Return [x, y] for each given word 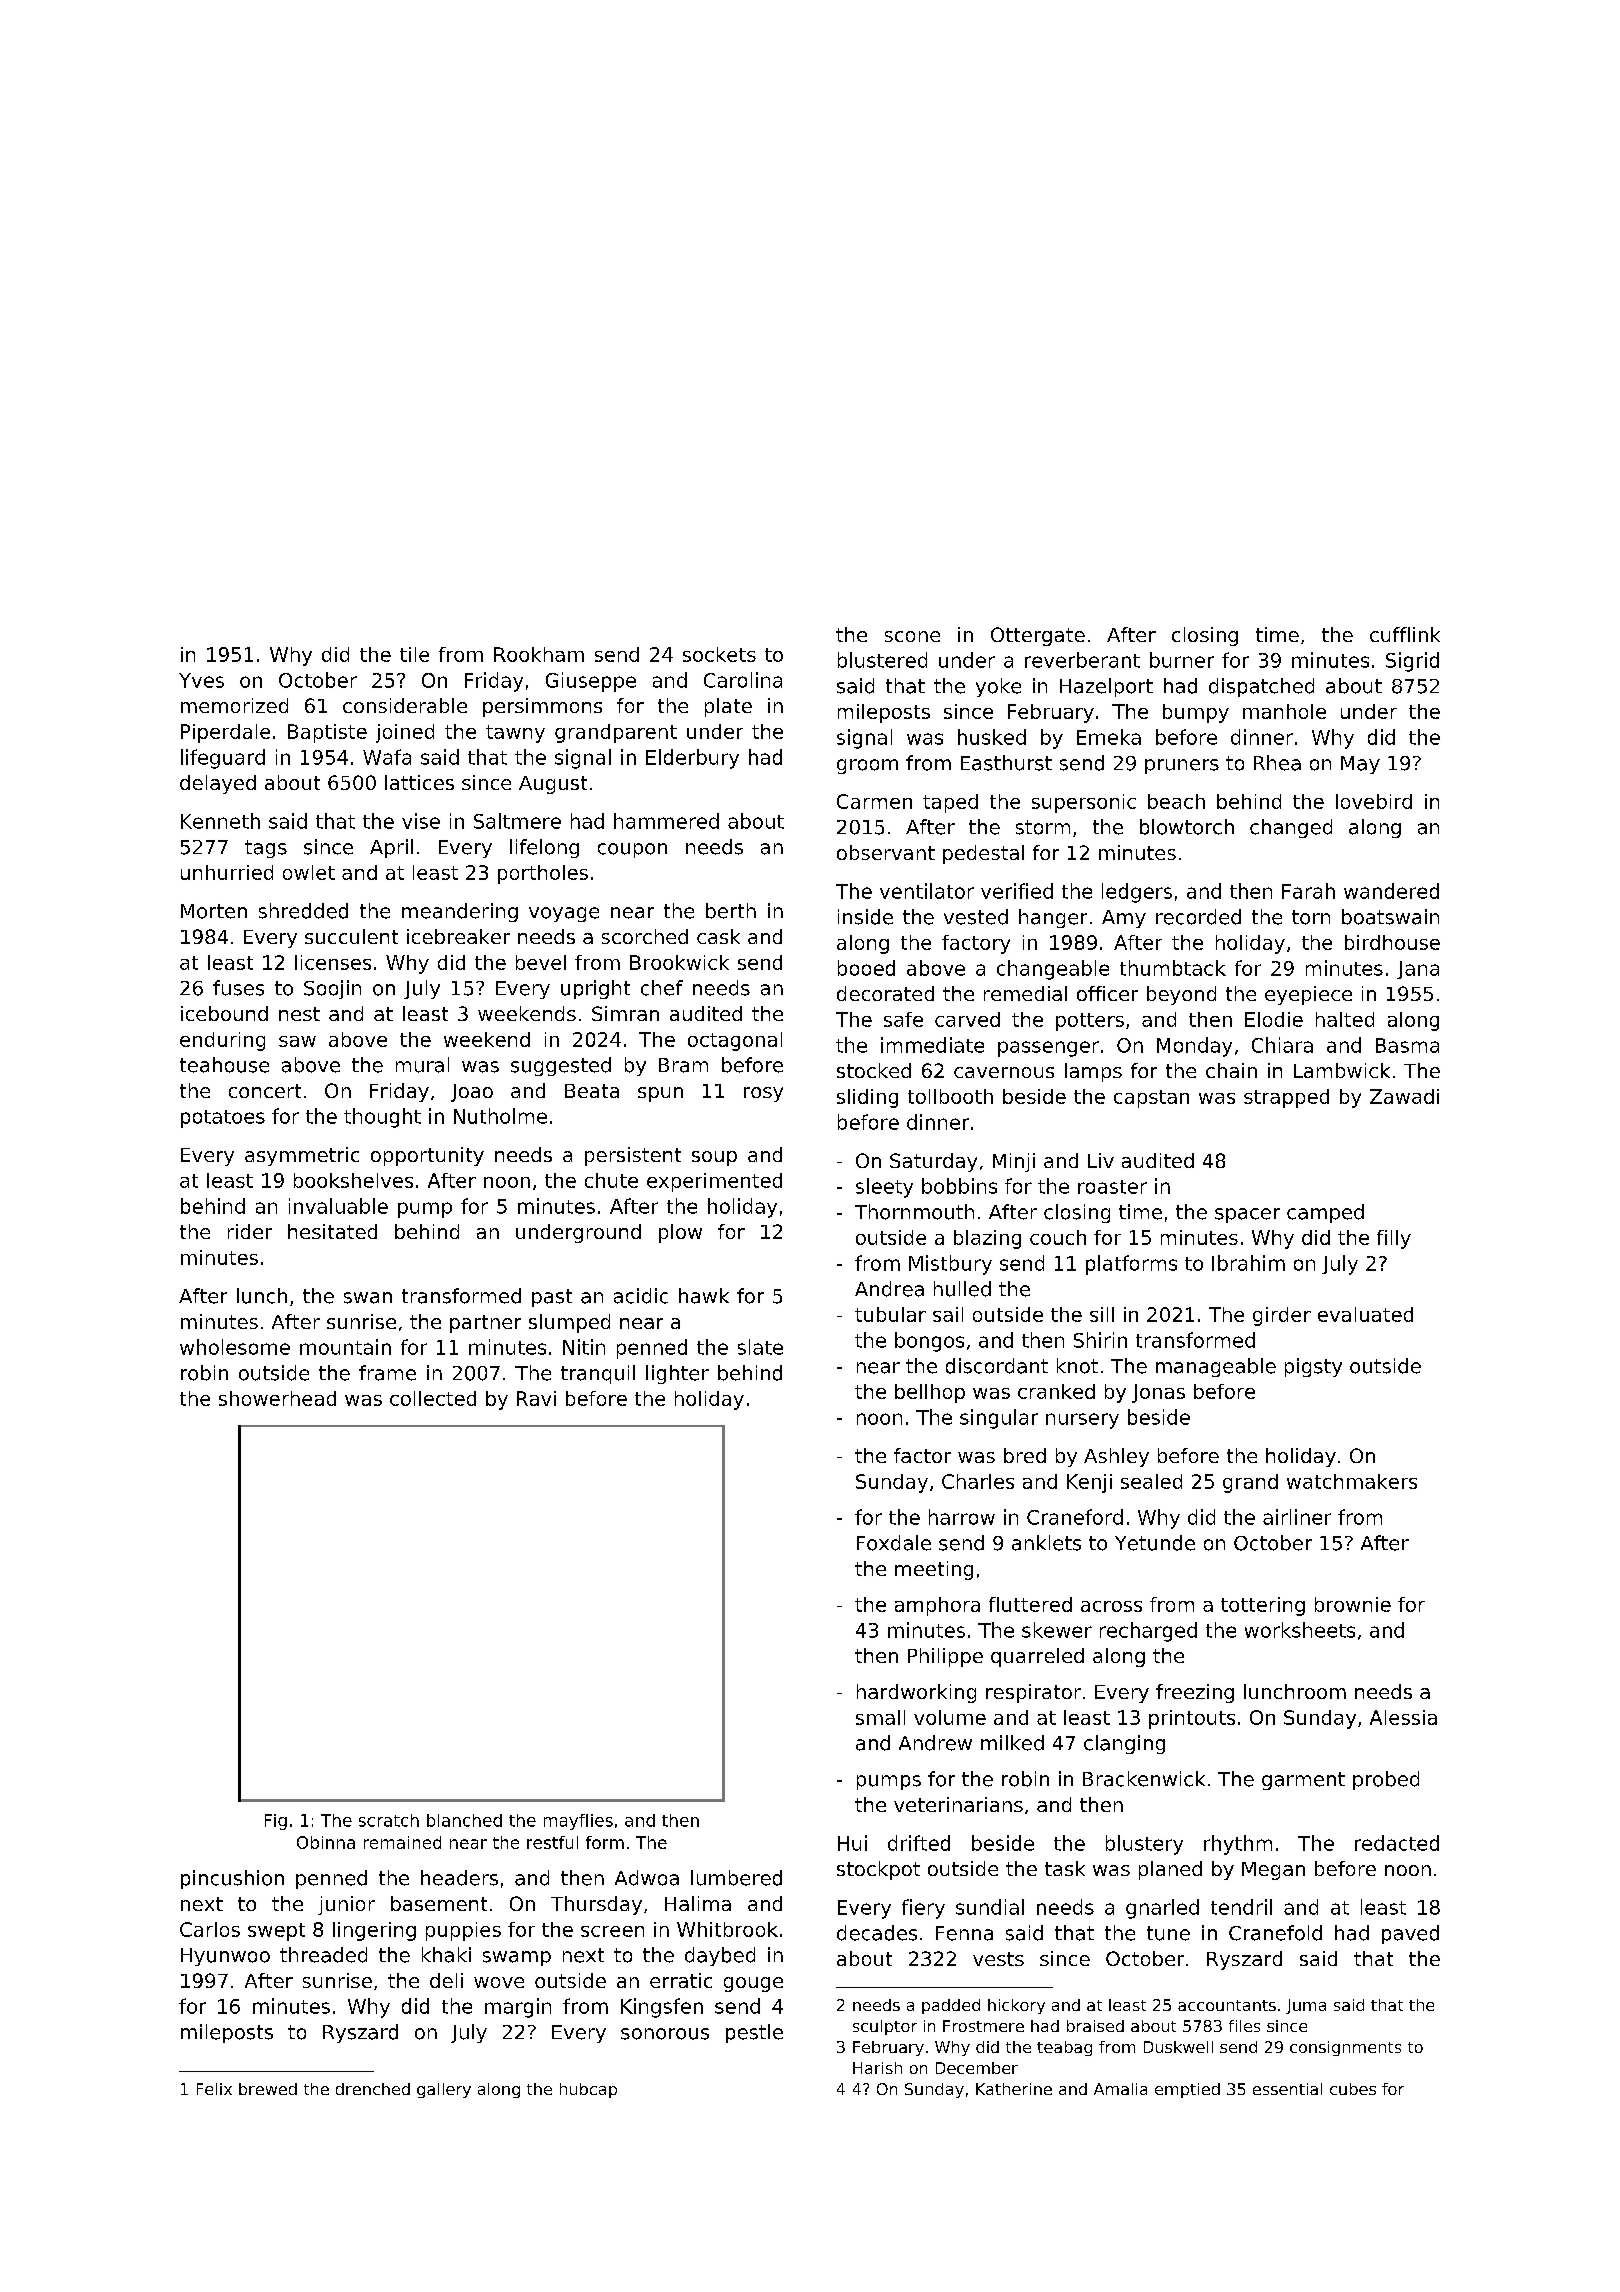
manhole [1284, 711]
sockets [719, 654]
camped [1325, 1213]
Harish [877, 2068]
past [552, 1298]
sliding [867, 1098]
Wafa [387, 757]
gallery [444, 2090]
